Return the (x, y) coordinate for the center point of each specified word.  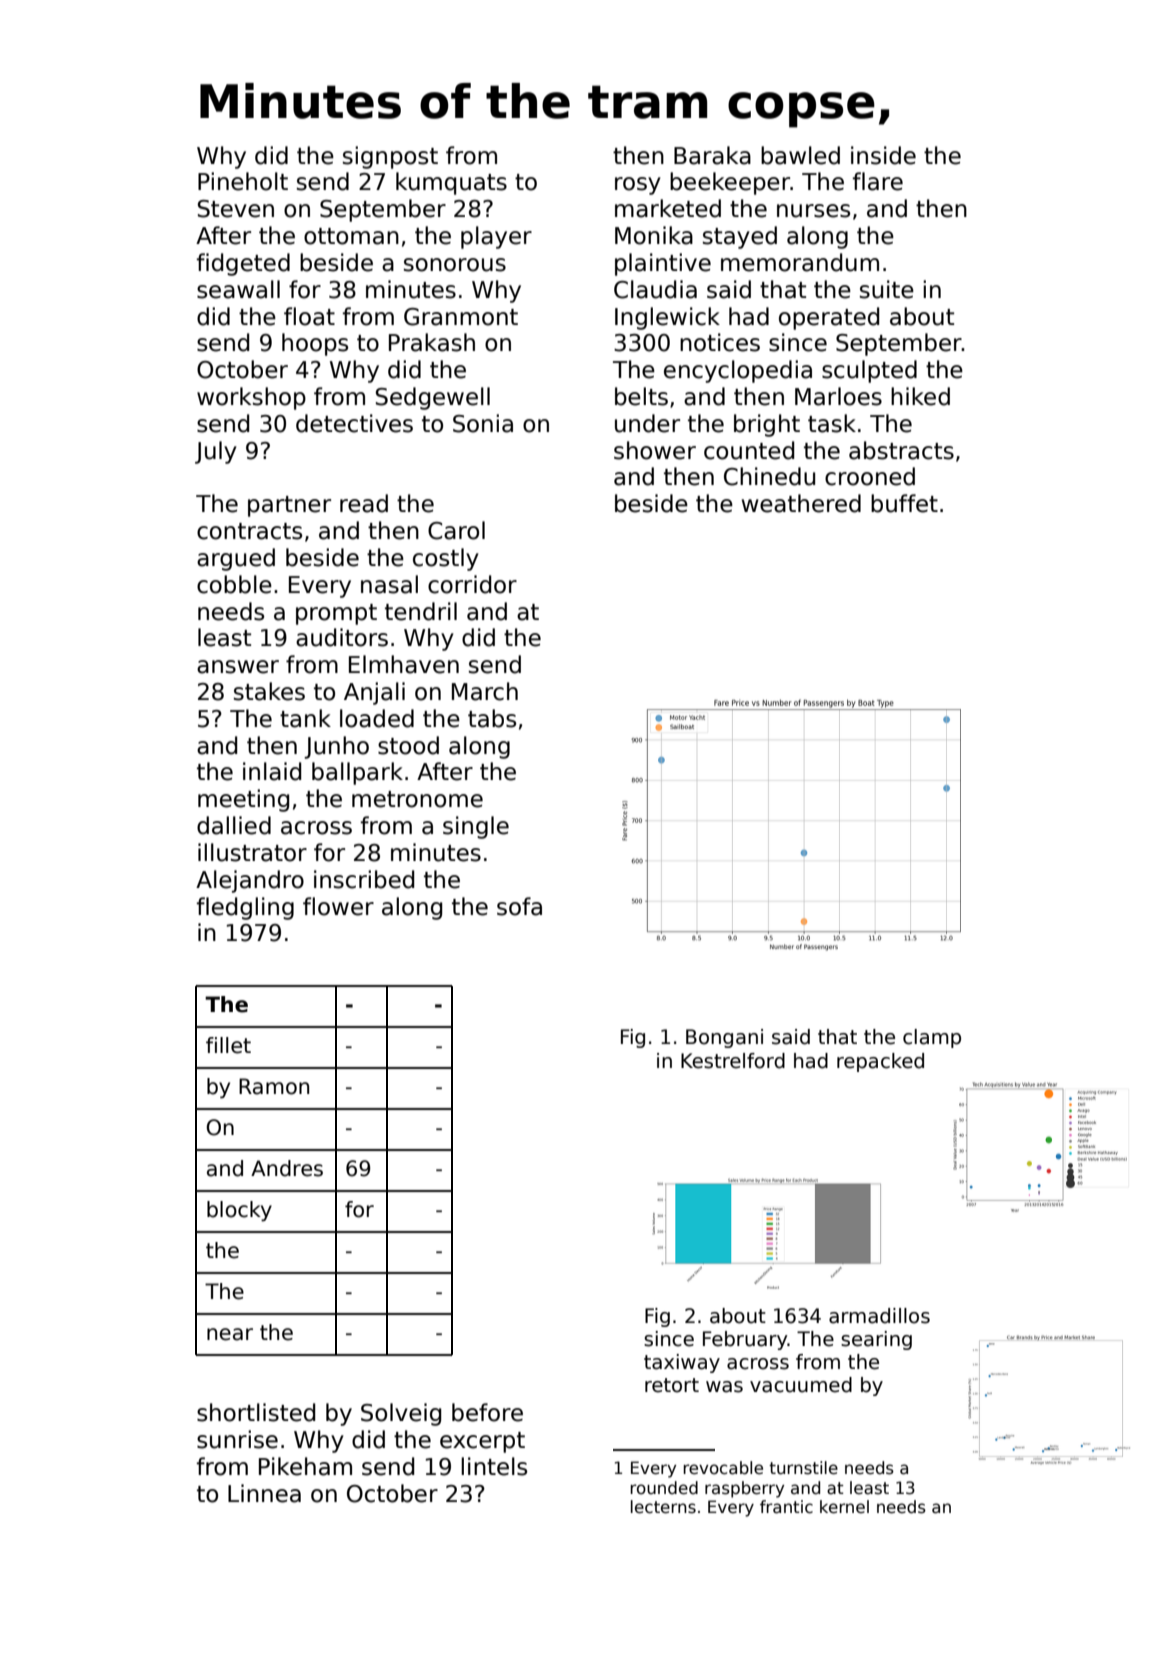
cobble (234, 584)
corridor (472, 584)
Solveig (401, 1414)
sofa (519, 906)
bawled (800, 155)
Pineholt (243, 181)
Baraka (712, 155)
